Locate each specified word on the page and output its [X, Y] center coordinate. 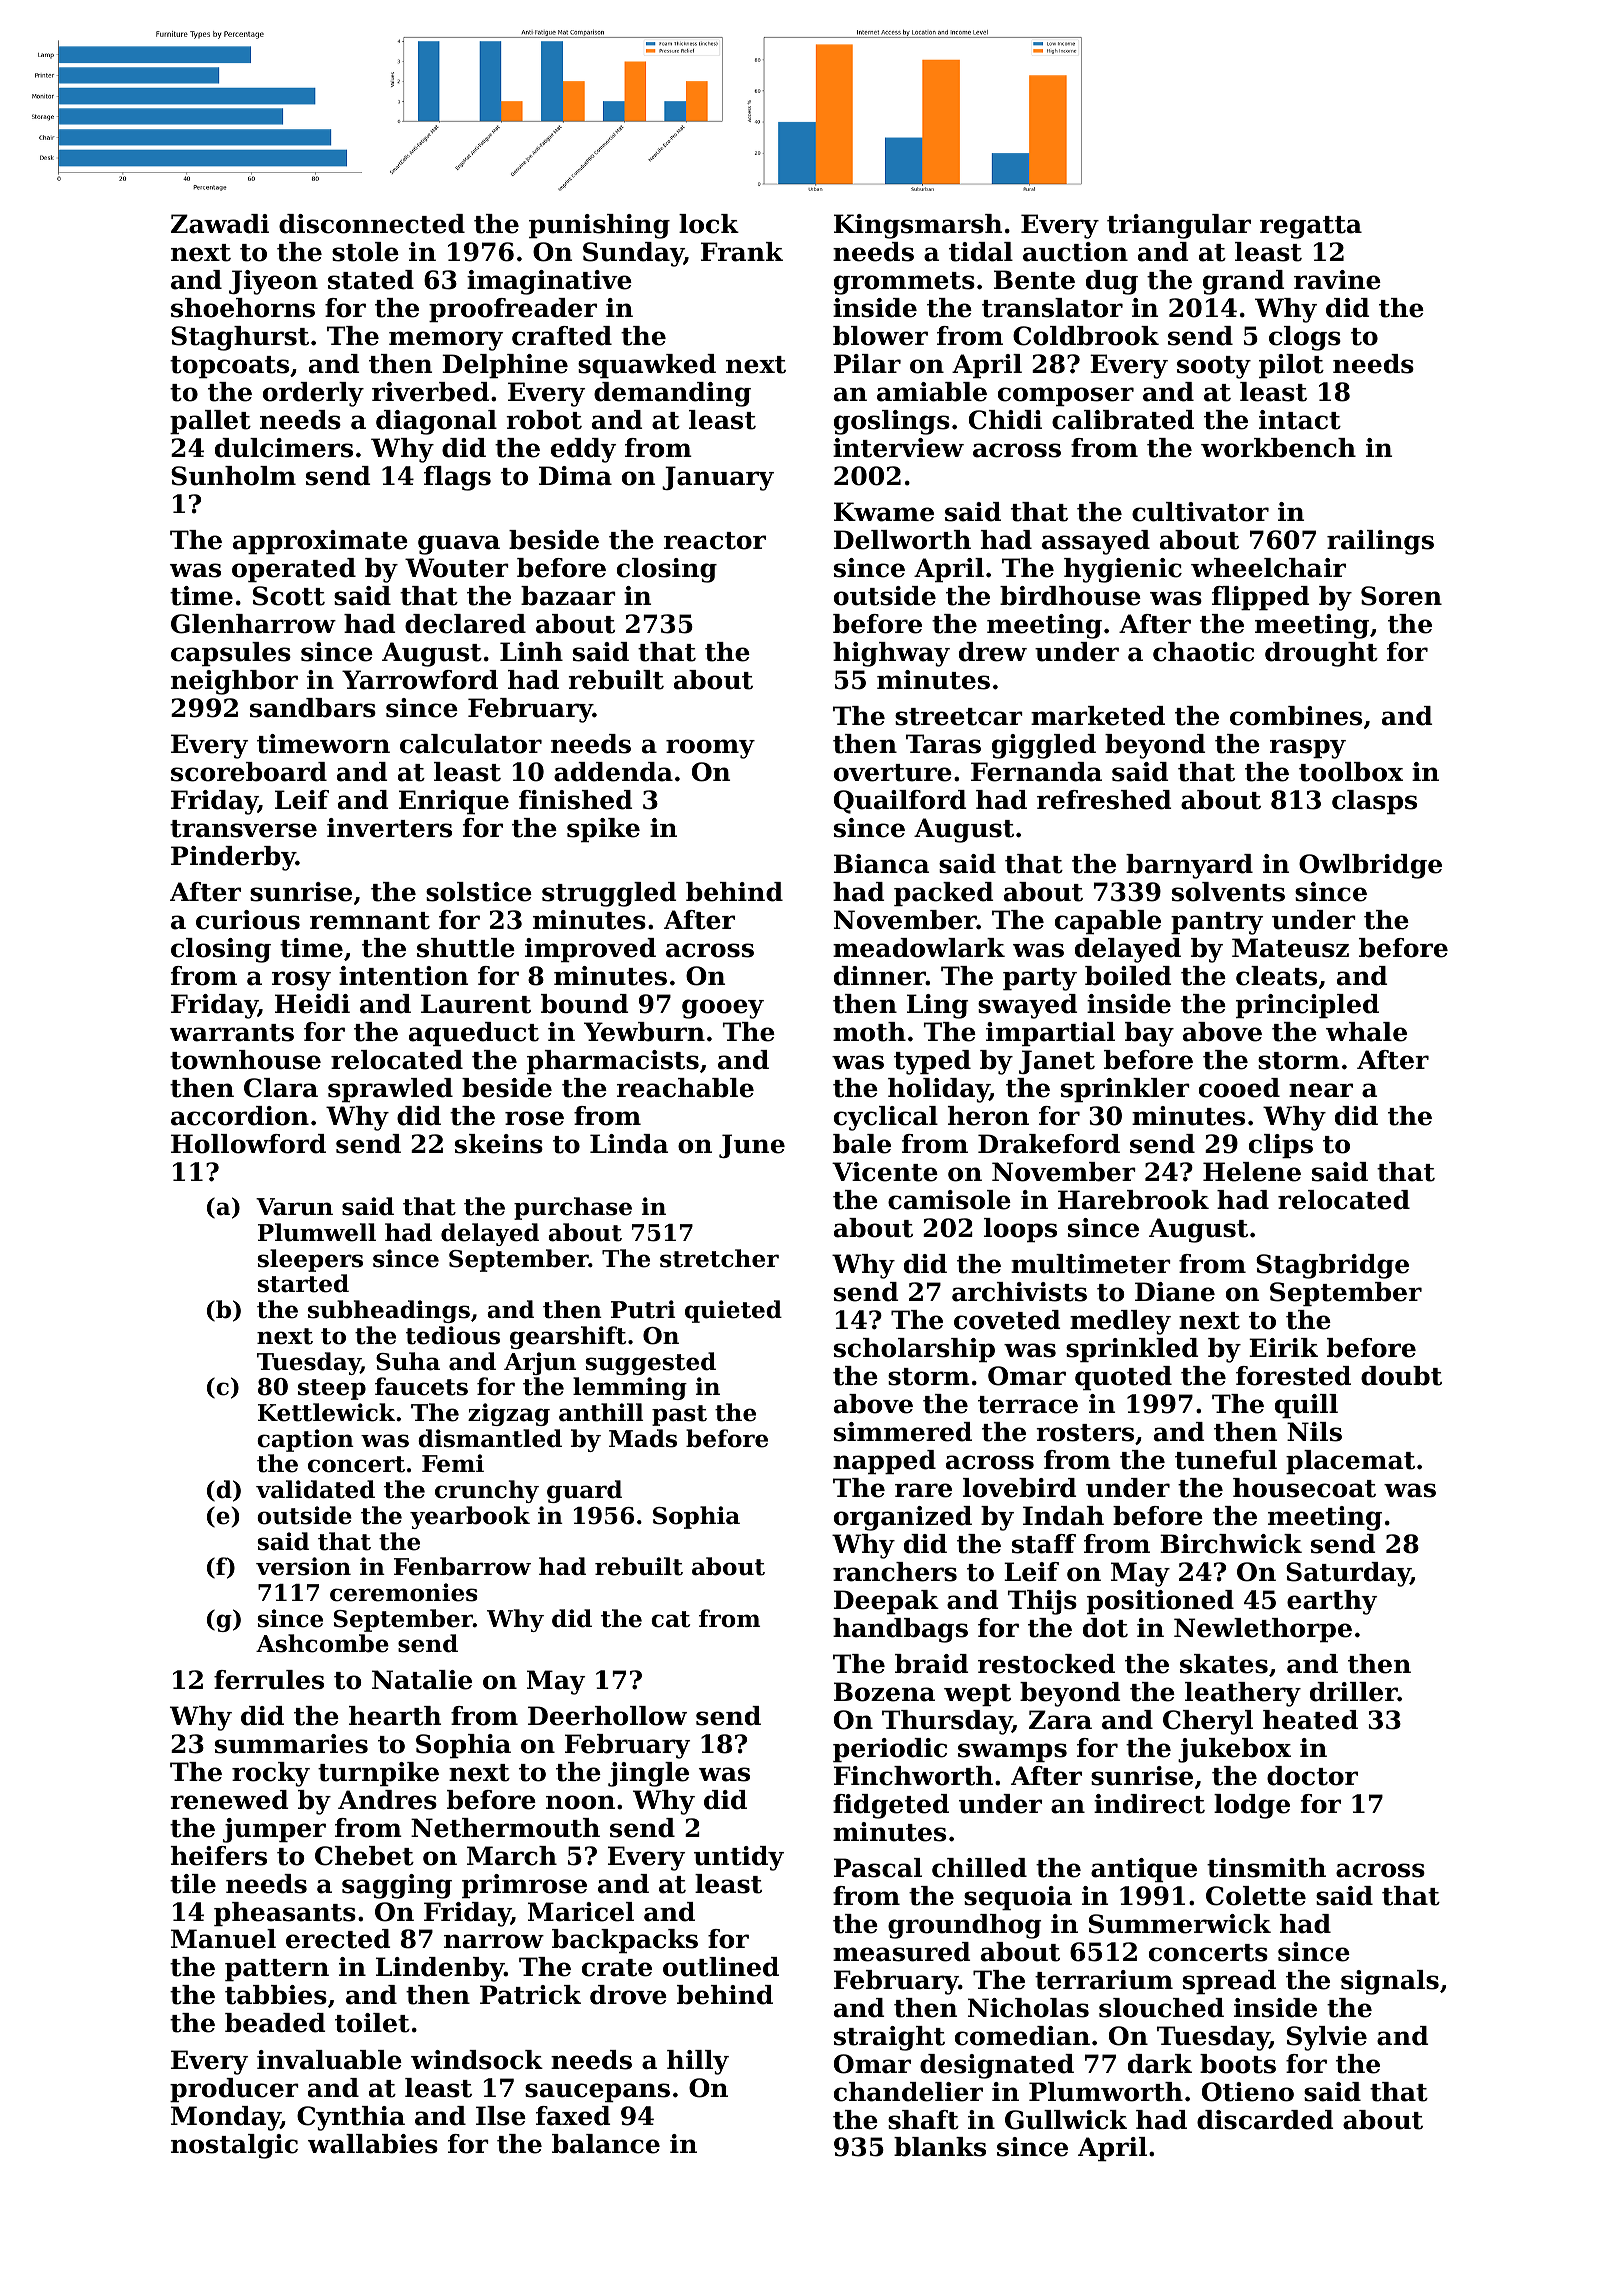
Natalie [422, 1680]
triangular [1179, 226]
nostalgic [234, 2146]
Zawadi [220, 224]
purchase [573, 1208]
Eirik [1283, 1347]
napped [884, 1462]
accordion [240, 1116]
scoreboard [249, 772]
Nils [1314, 1432]
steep [332, 1389]
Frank [742, 252]
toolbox [1351, 772]
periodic [890, 1750]
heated [1310, 1720]
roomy [710, 749]
